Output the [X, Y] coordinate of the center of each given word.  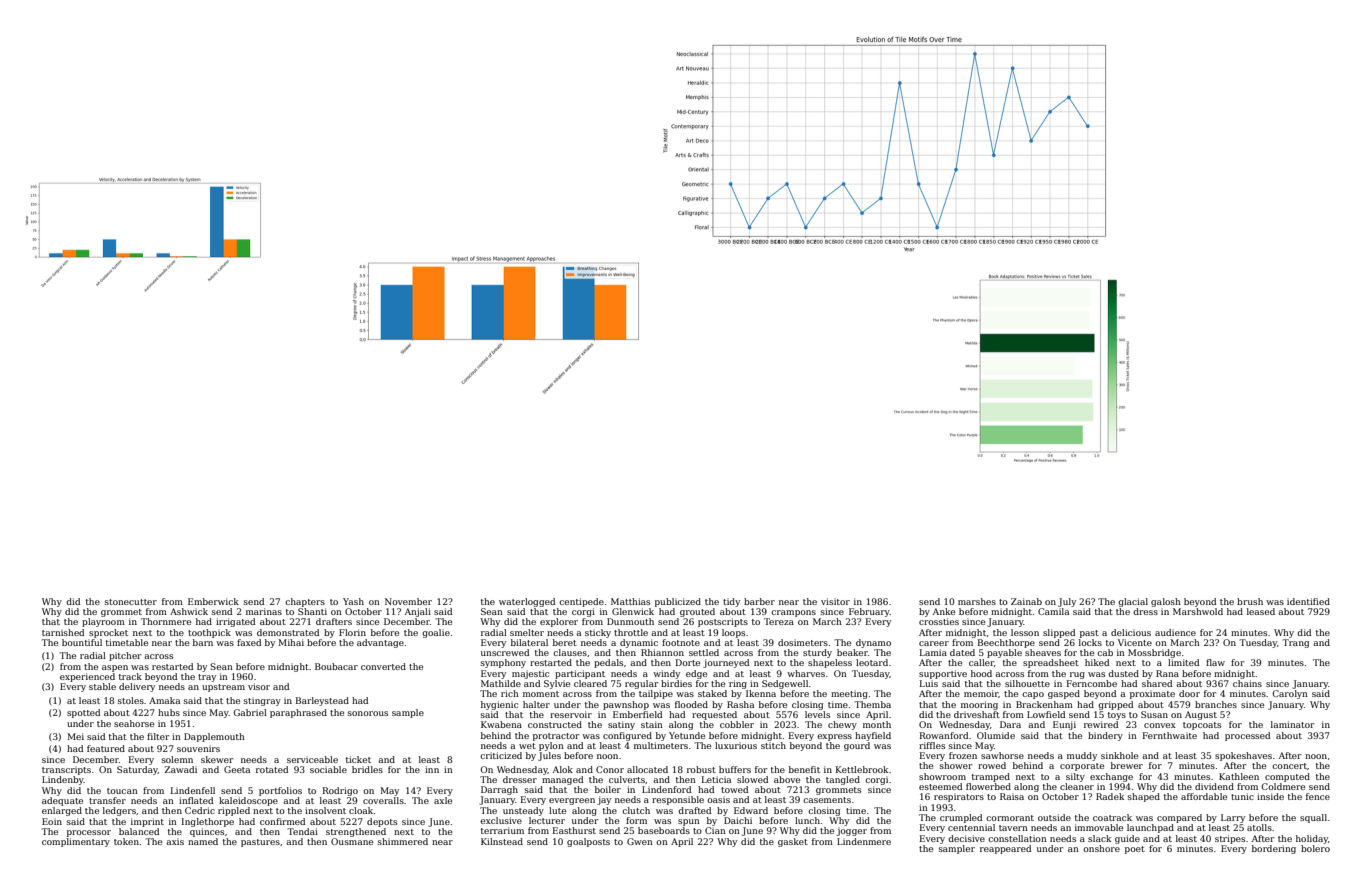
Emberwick [213, 601]
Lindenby [63, 780]
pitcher [125, 656]
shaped [1144, 797]
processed [1247, 736]
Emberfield [637, 714]
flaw [1215, 662]
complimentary [76, 842]
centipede [581, 602]
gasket [793, 842]
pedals [608, 663]
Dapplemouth [214, 737]
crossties [939, 621]
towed [734, 789]
